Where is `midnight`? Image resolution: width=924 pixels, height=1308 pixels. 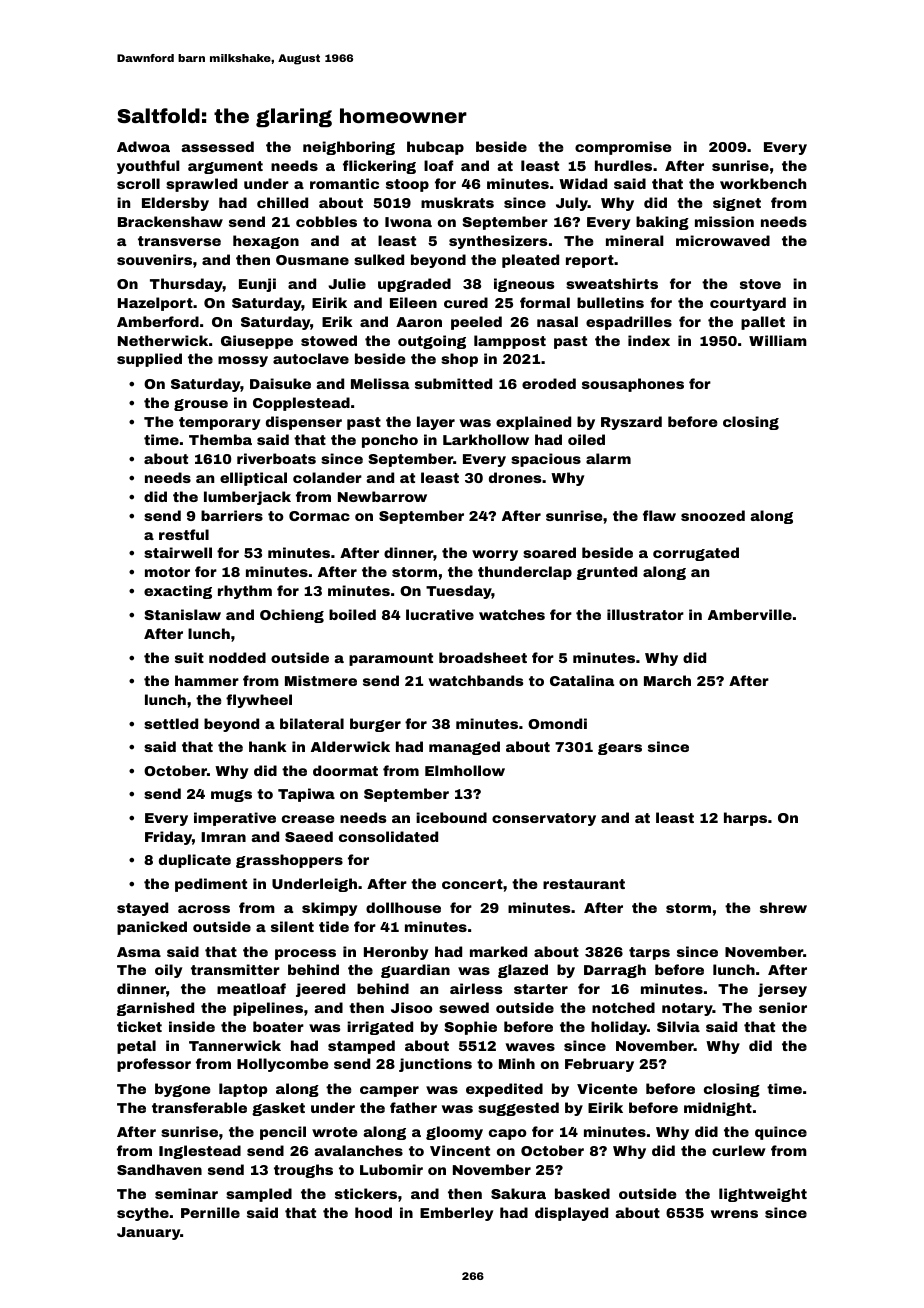 midnight is located at coordinates (718, 1109).
